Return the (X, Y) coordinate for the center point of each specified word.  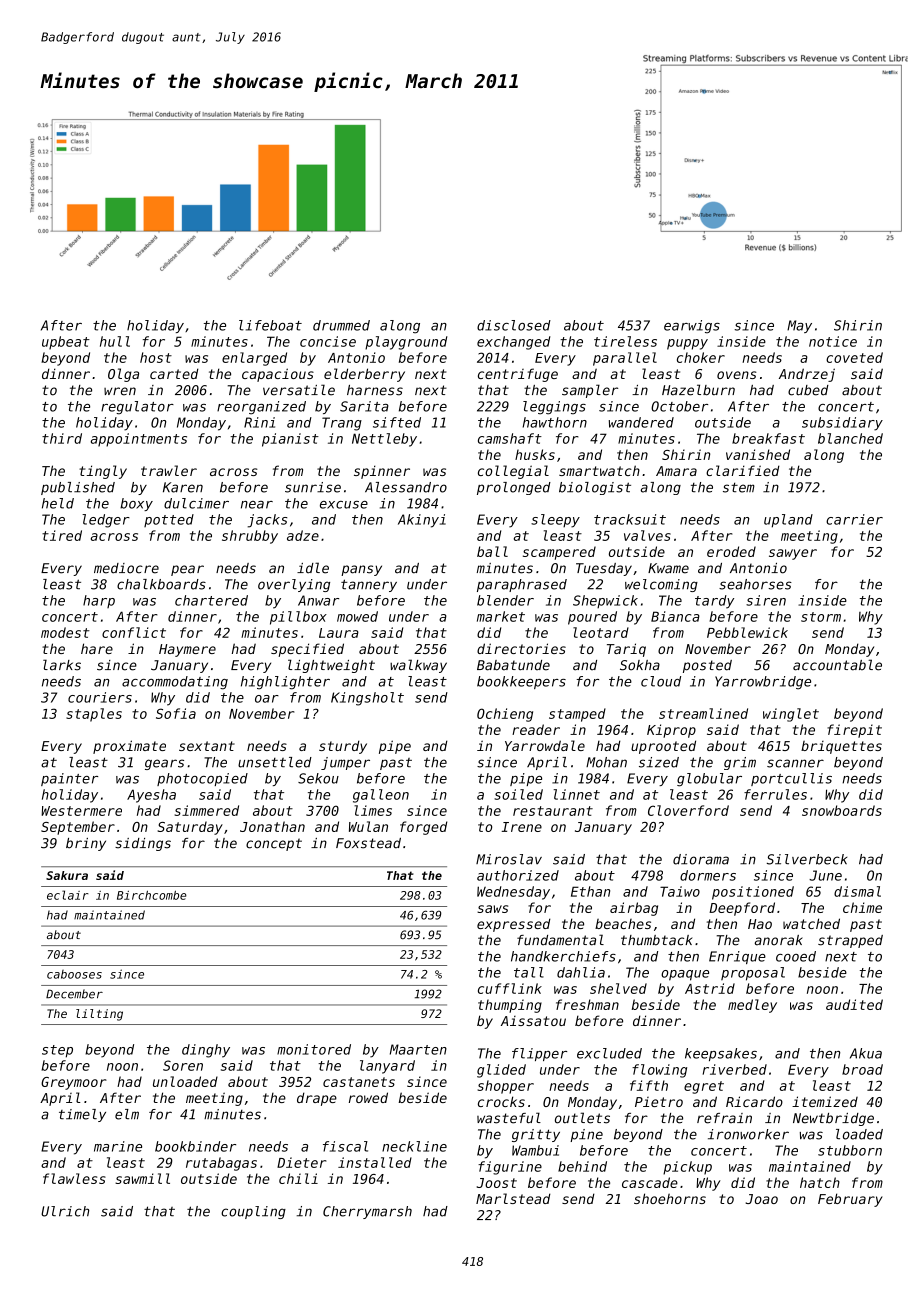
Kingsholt (367, 699)
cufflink (510, 988)
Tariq (626, 650)
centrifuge (518, 375)
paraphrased (522, 585)
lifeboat (270, 325)
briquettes (841, 747)
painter (69, 779)
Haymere (187, 650)
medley (752, 1006)
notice (833, 341)
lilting (99, 1015)
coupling (253, 1212)
